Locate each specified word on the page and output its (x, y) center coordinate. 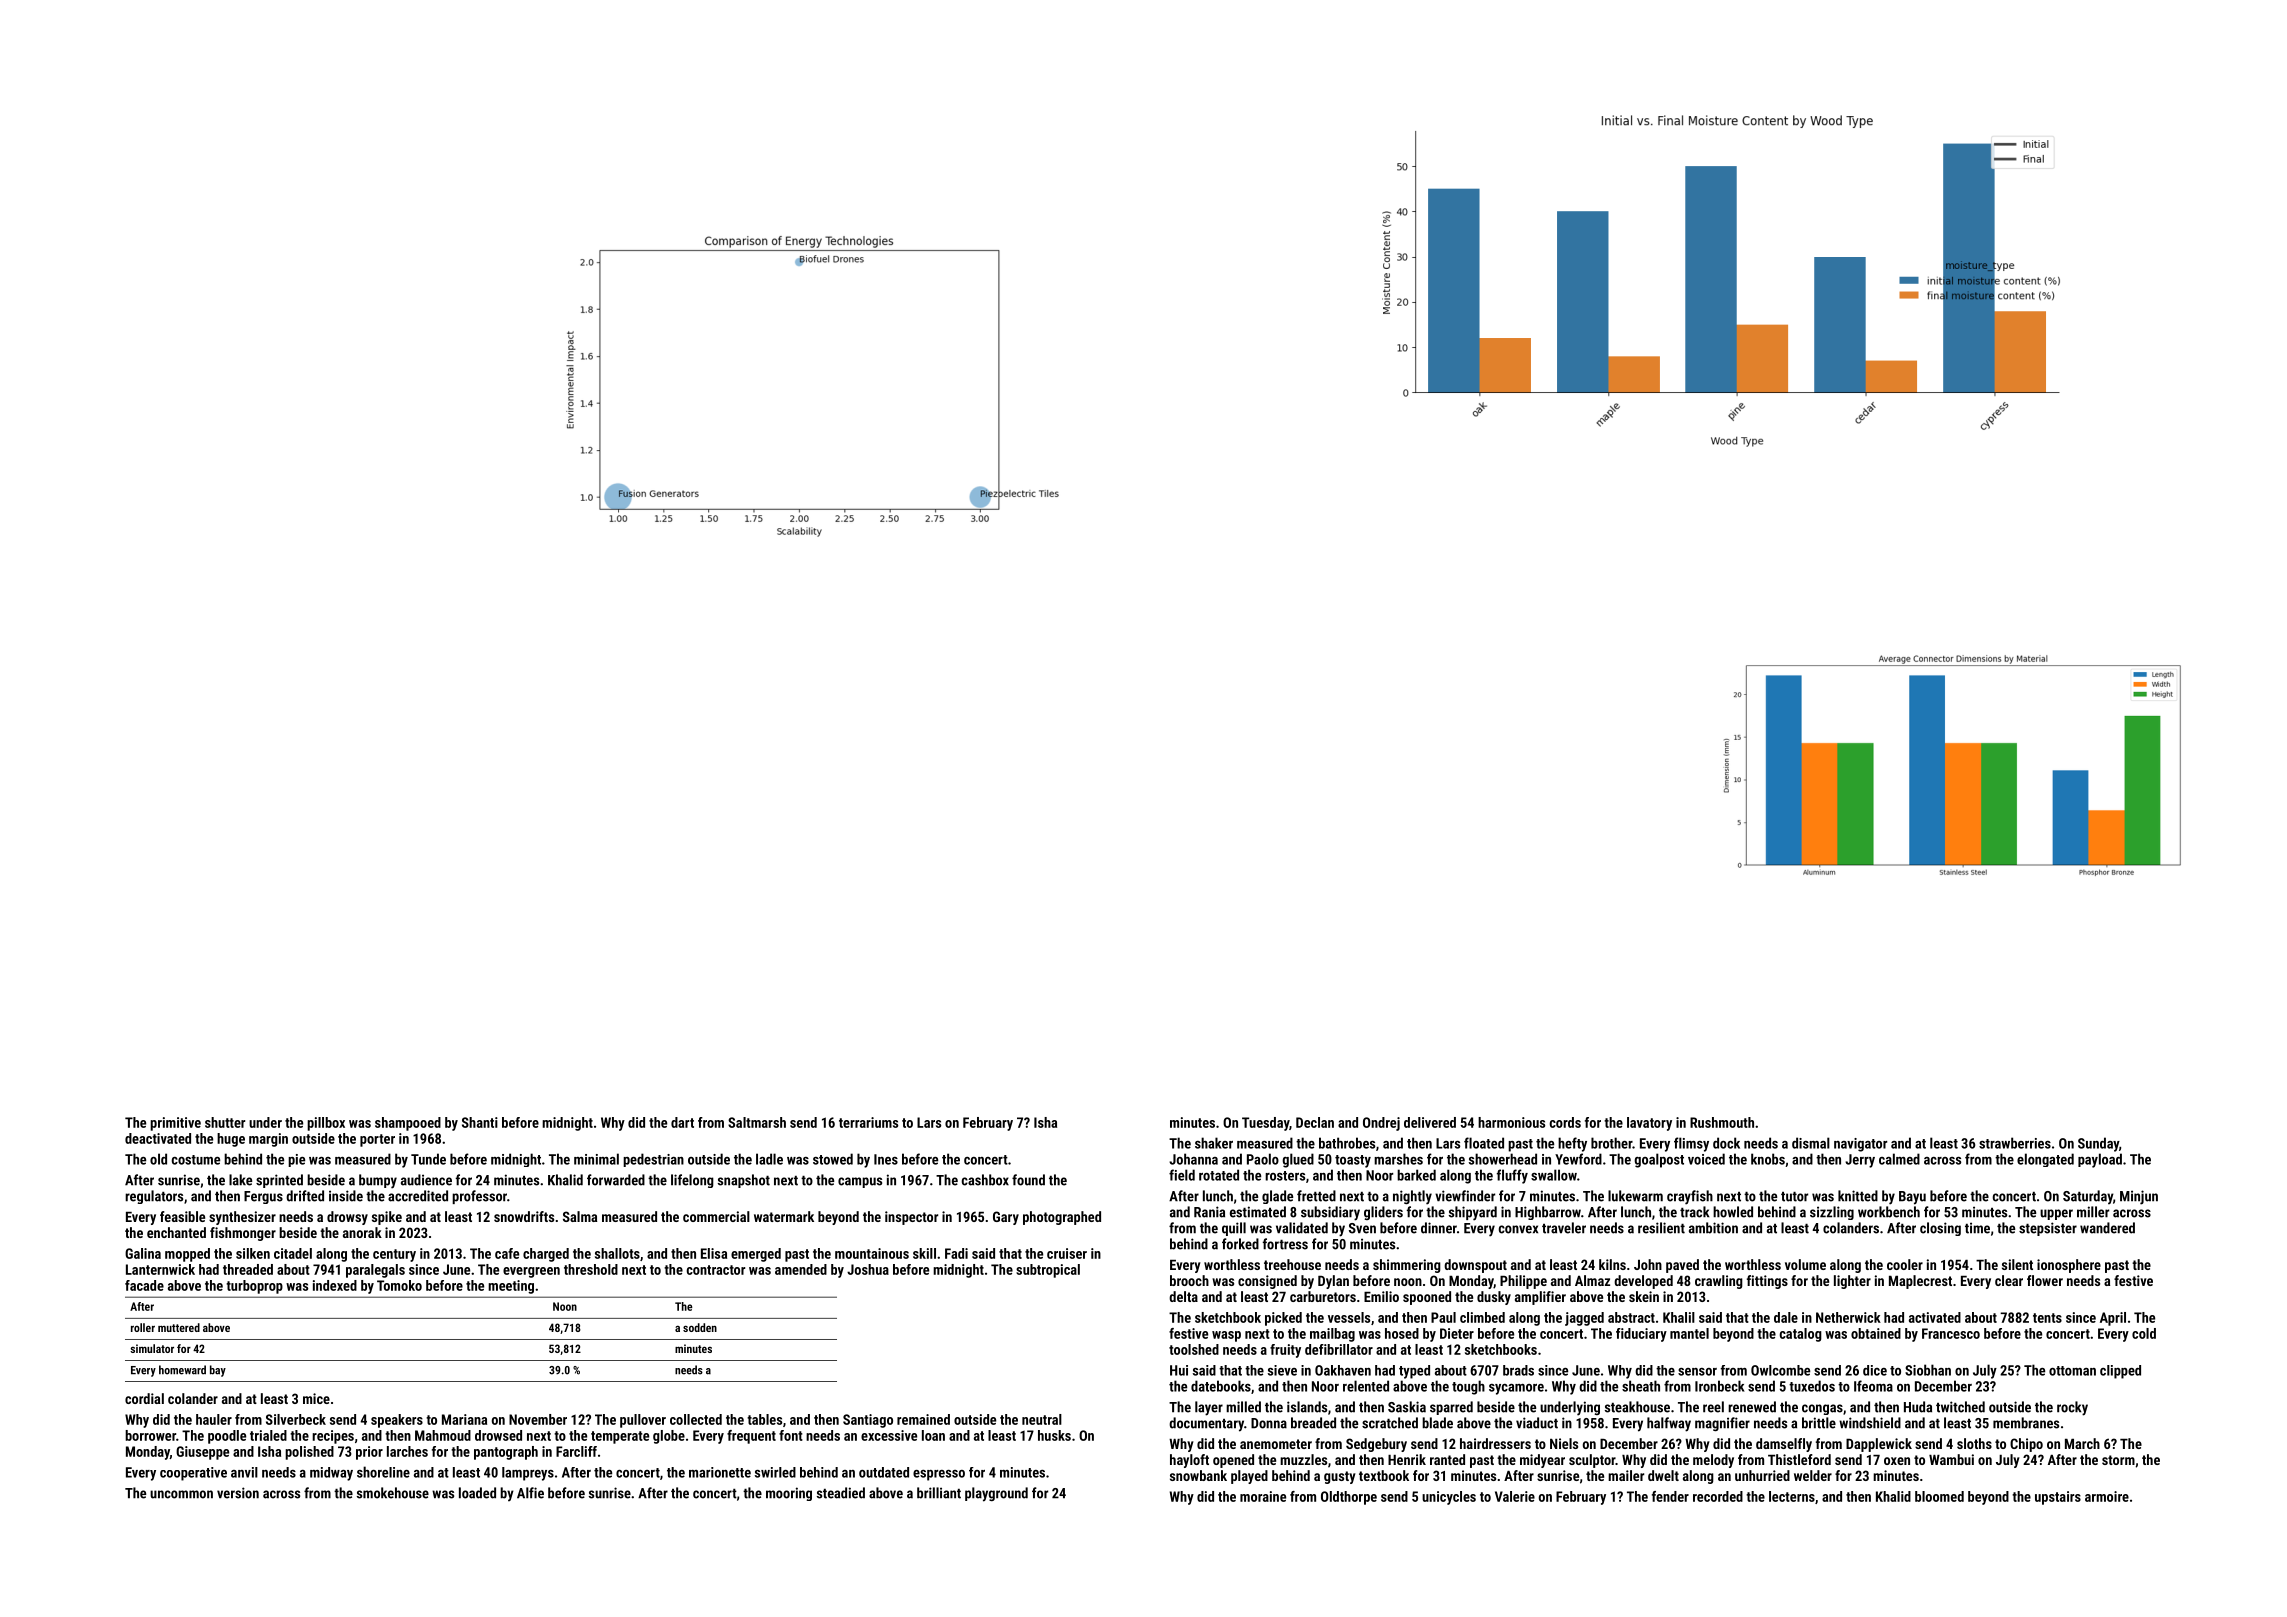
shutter (225, 1122)
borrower (150, 1435)
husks (1054, 1435)
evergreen (531, 1272)
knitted (1858, 1196)
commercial (716, 1216)
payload (2100, 1160)
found (1028, 1180)
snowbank (1198, 1475)
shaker (1214, 1143)
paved (1682, 1266)
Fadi (956, 1253)
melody (1713, 1461)
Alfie (530, 1493)
